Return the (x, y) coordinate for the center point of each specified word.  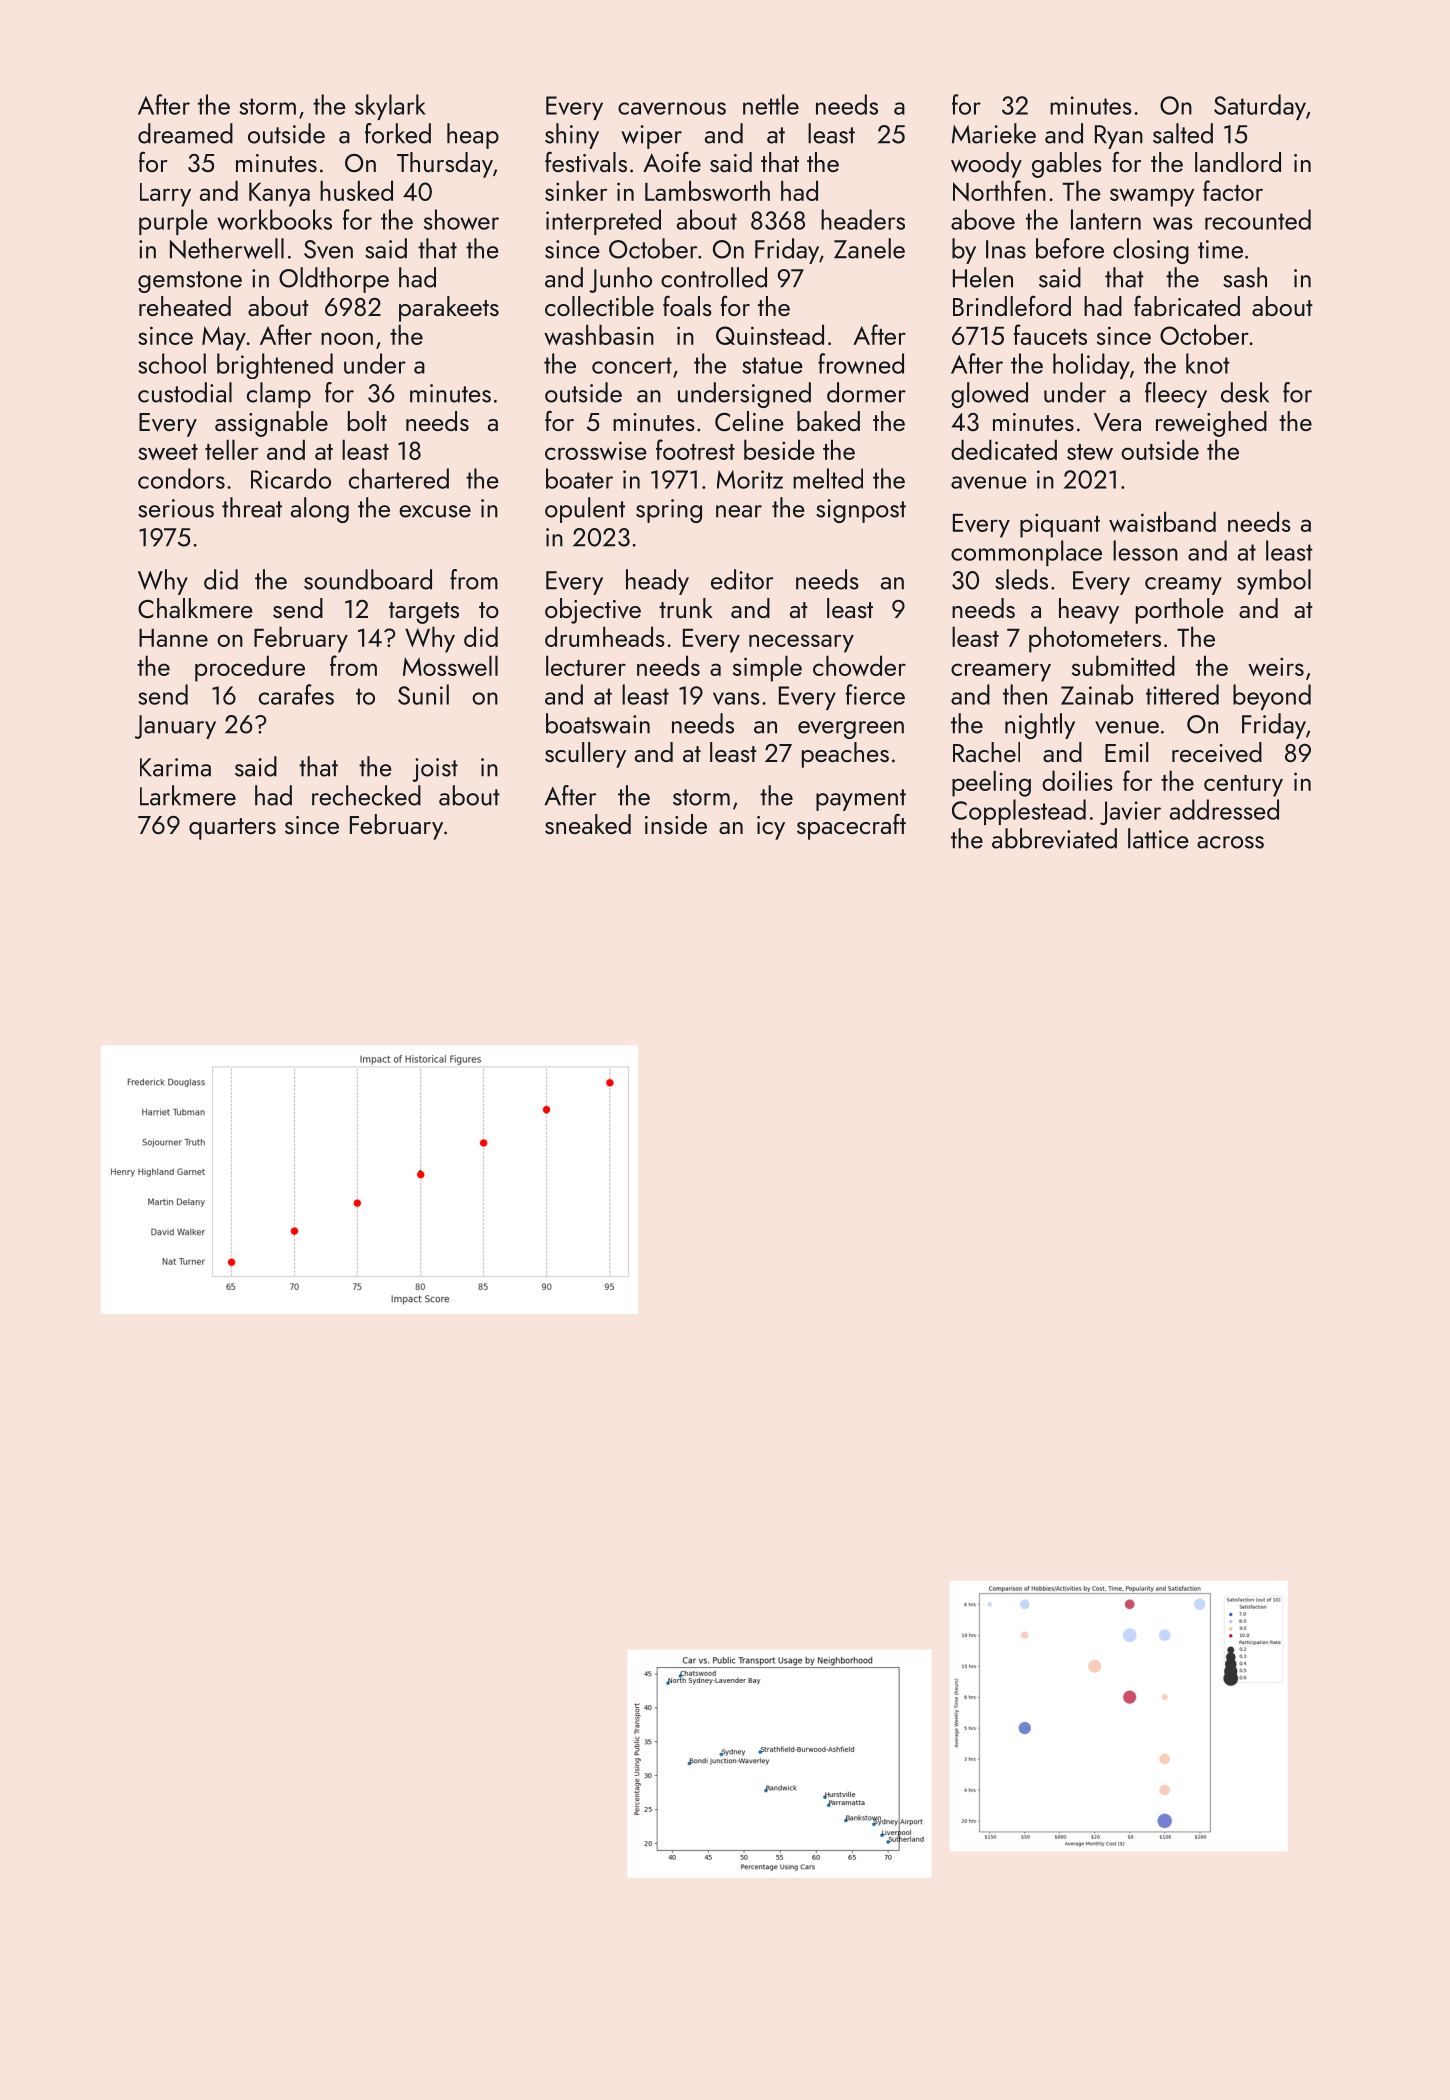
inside (676, 824)
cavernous (672, 108)
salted (1183, 133)
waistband (1162, 521)
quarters (232, 829)
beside (779, 449)
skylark (390, 107)
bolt (367, 421)
